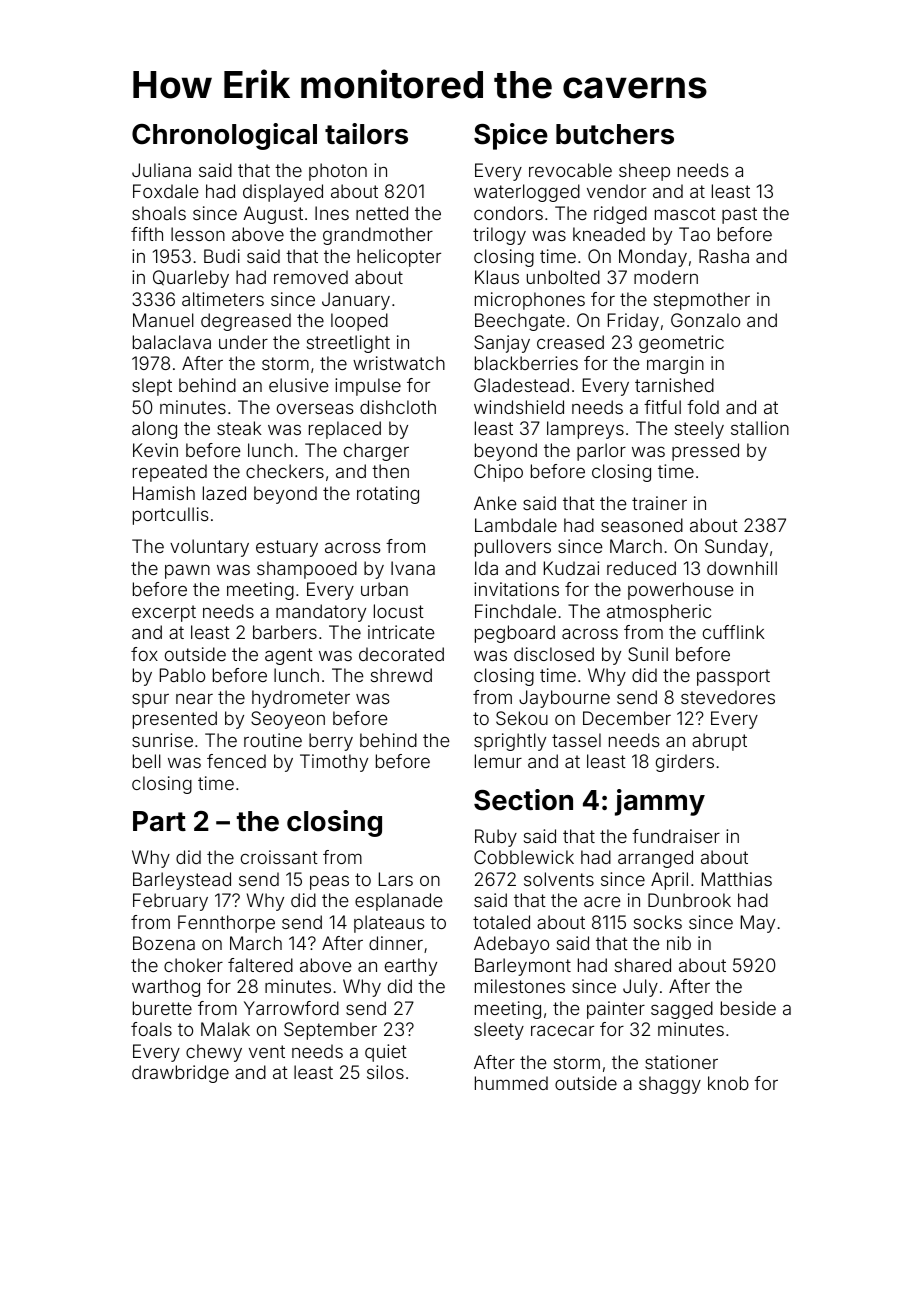 The height and width of the image is (1314, 924). I want to click on sprightly, so click(510, 742).
